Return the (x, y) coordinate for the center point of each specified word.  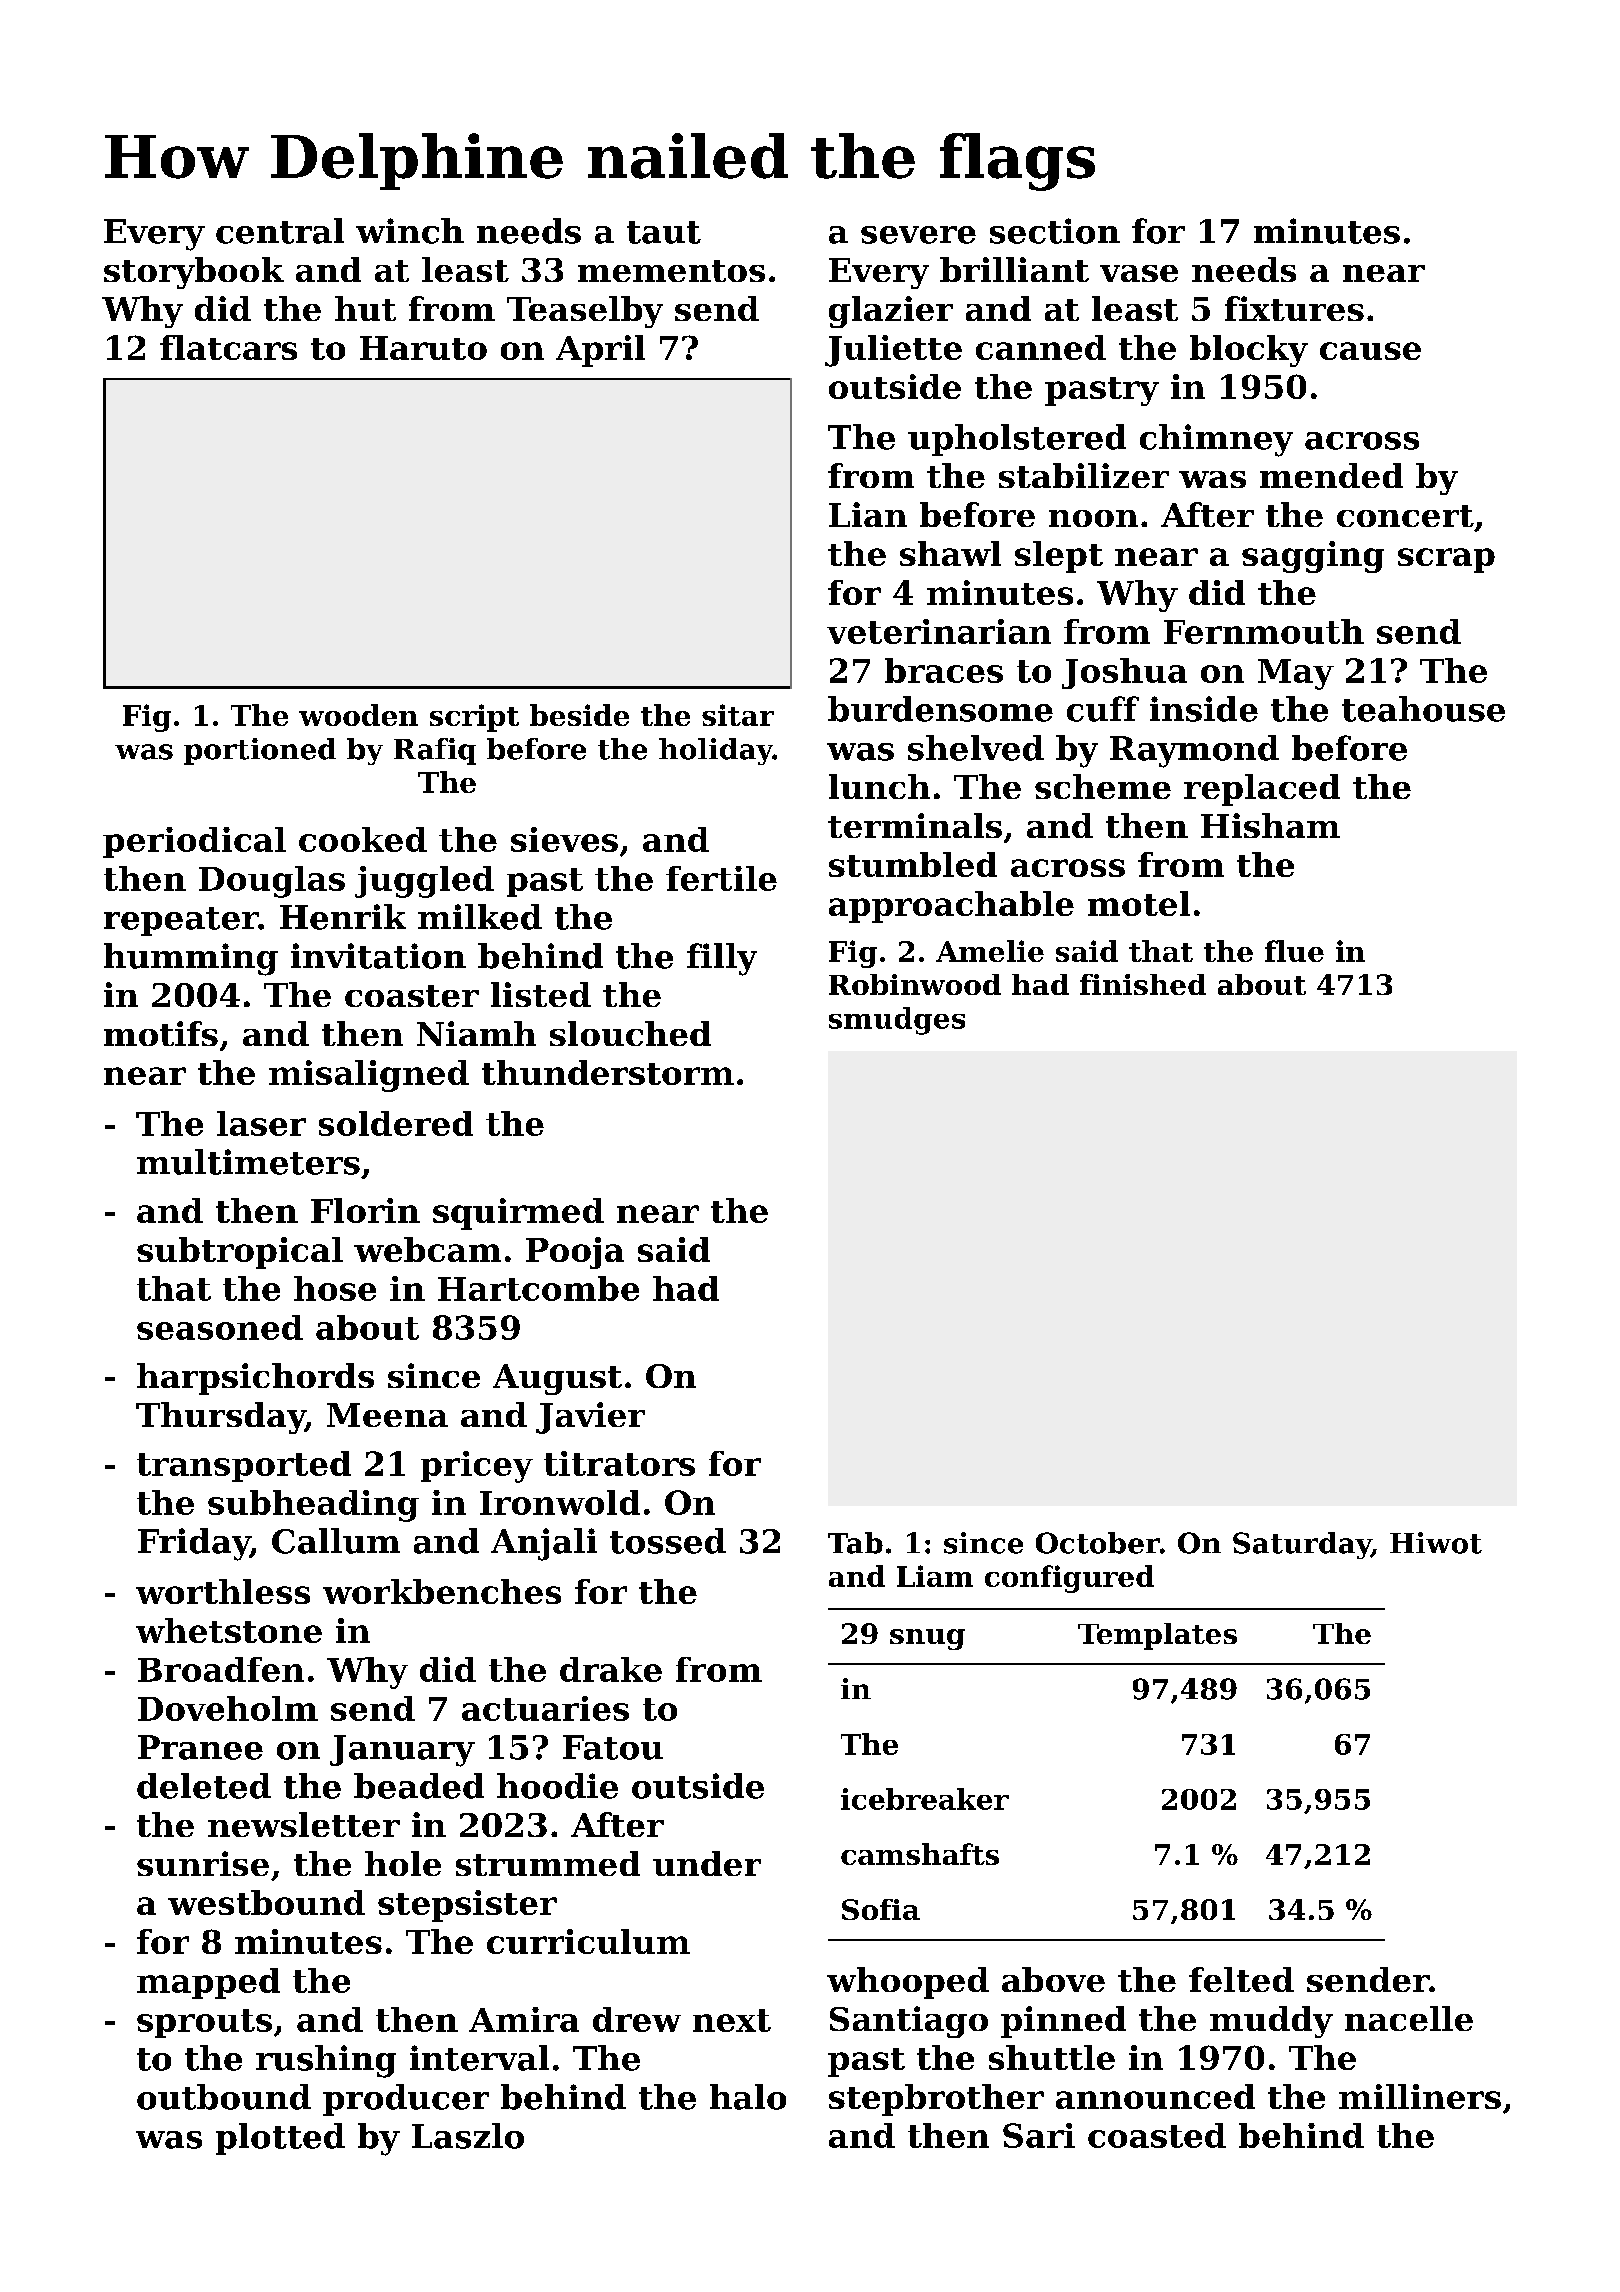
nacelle (1409, 2018)
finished (1143, 984)
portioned (260, 751)
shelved (976, 748)
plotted (280, 2139)
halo (748, 2097)
